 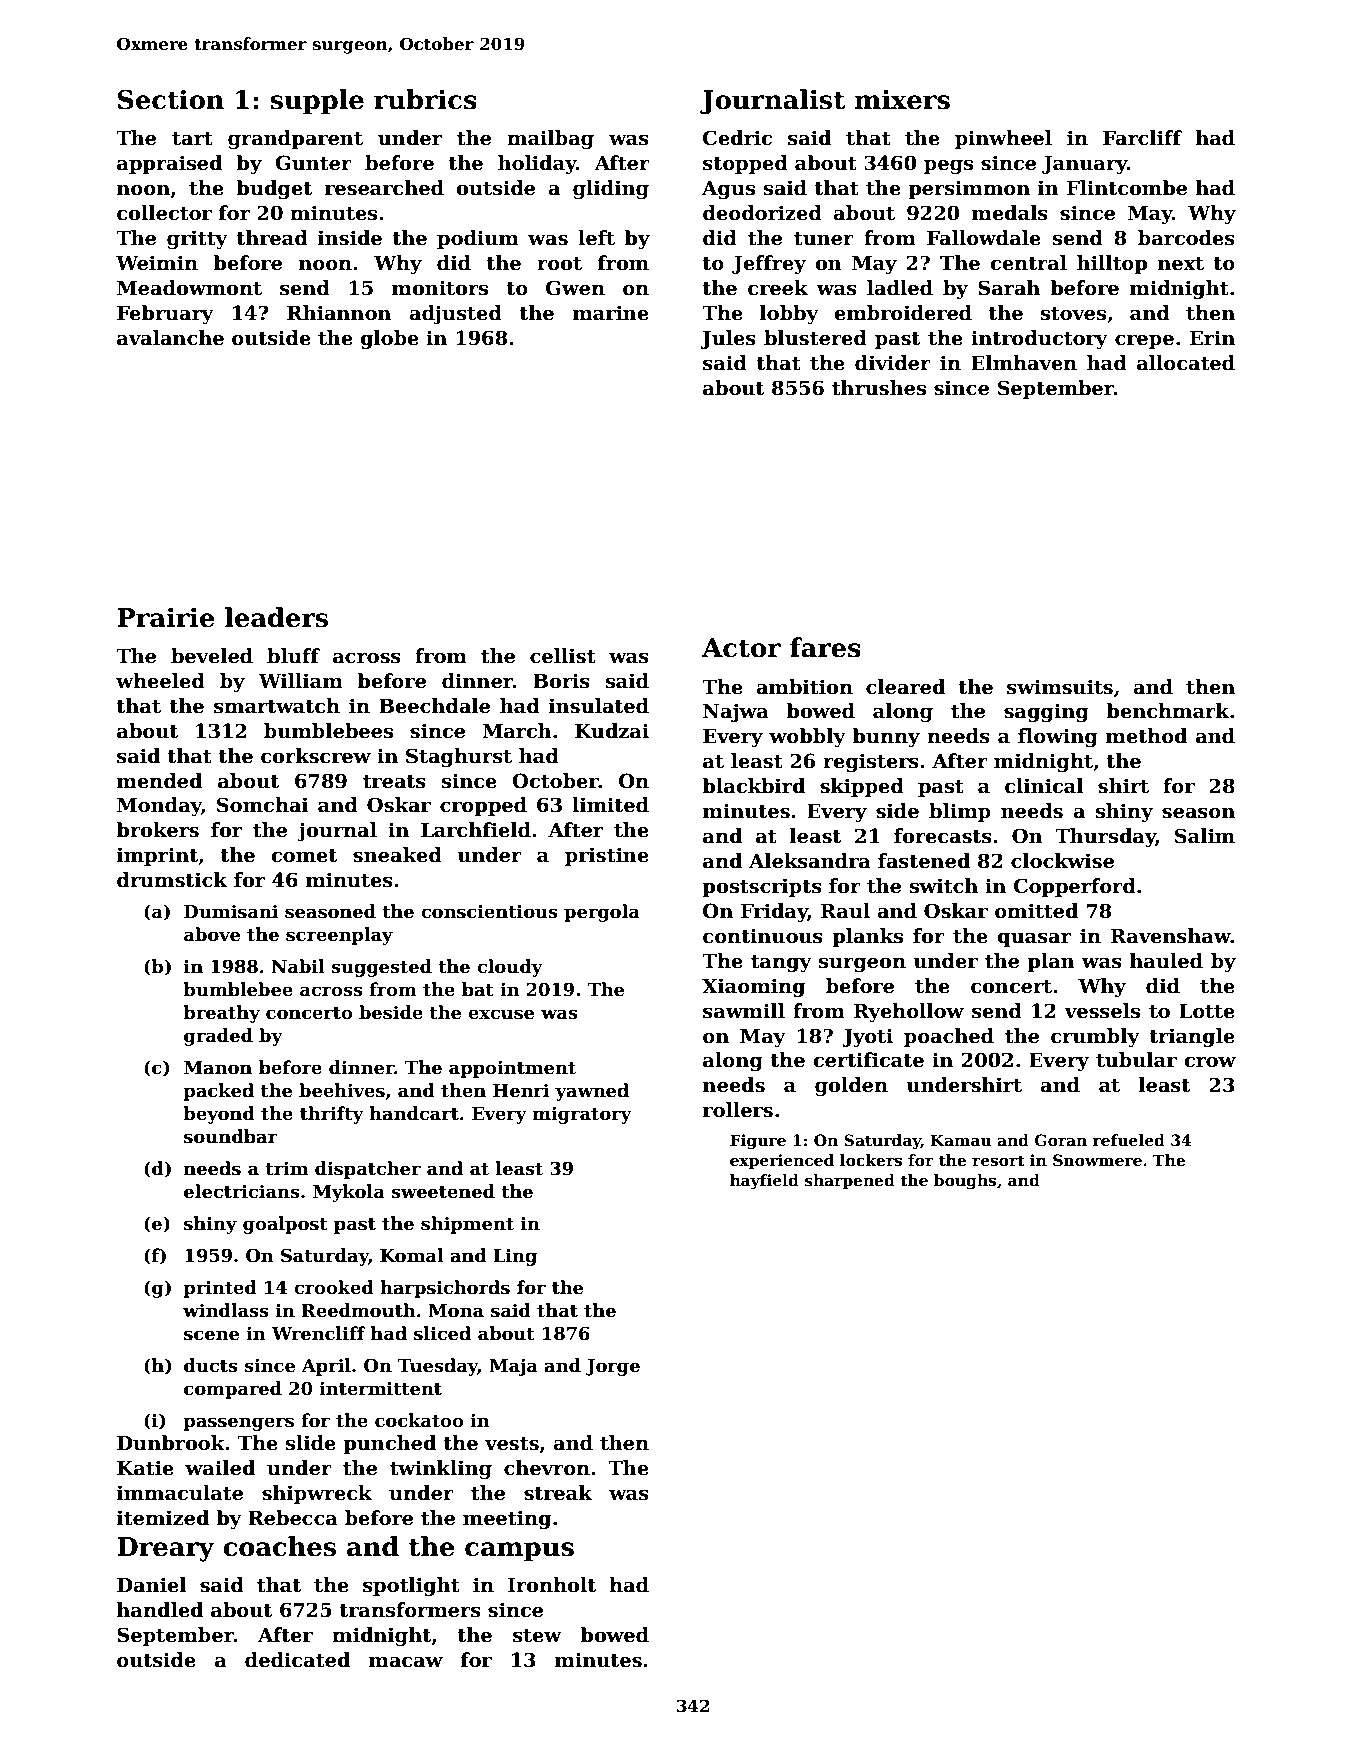 What do you see at coordinates (1181, 264) in the screenshot?
I see `next` at bounding box center [1181, 264].
